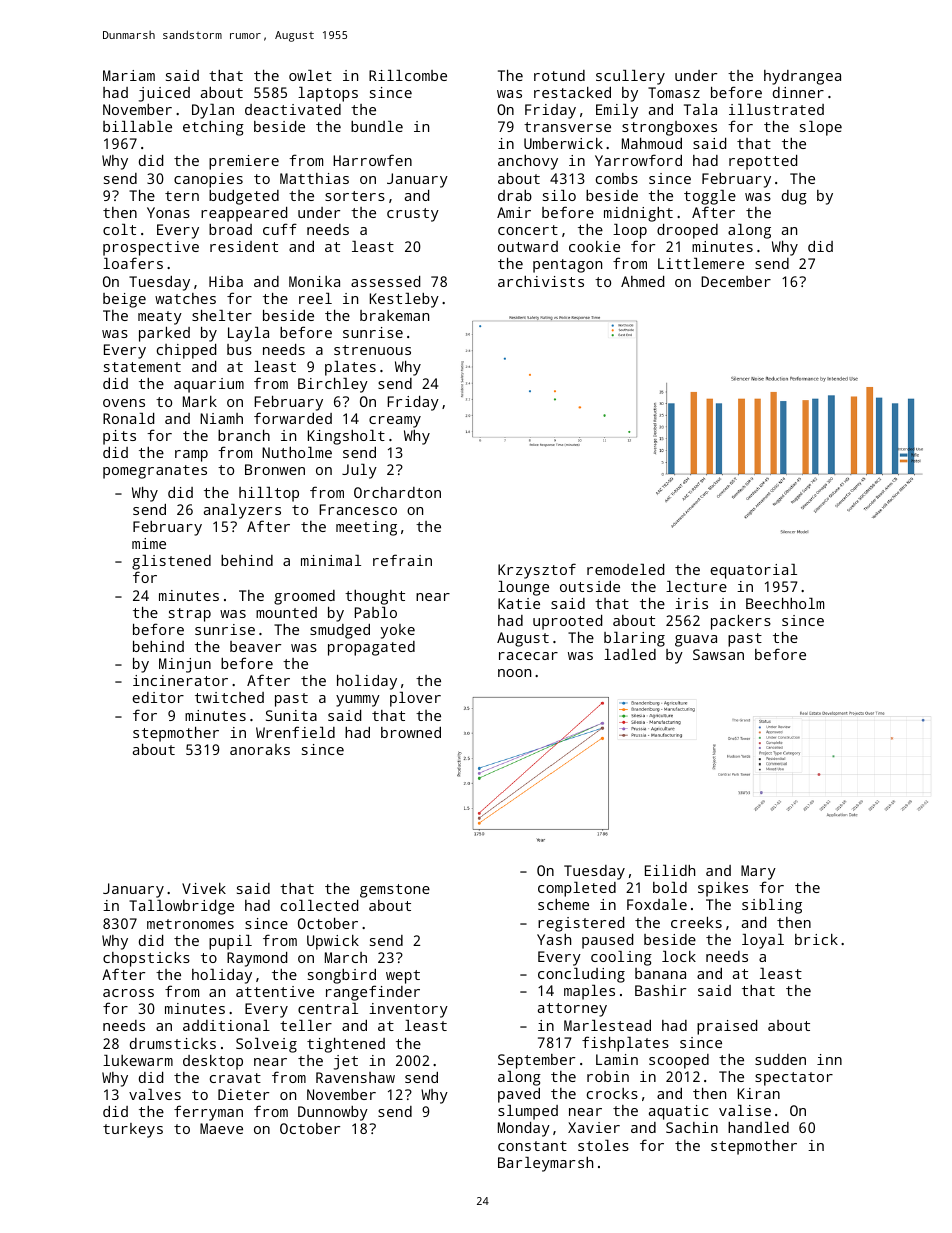 This page has height=1233, width=952. I want to click on scheme, so click(563, 904).
